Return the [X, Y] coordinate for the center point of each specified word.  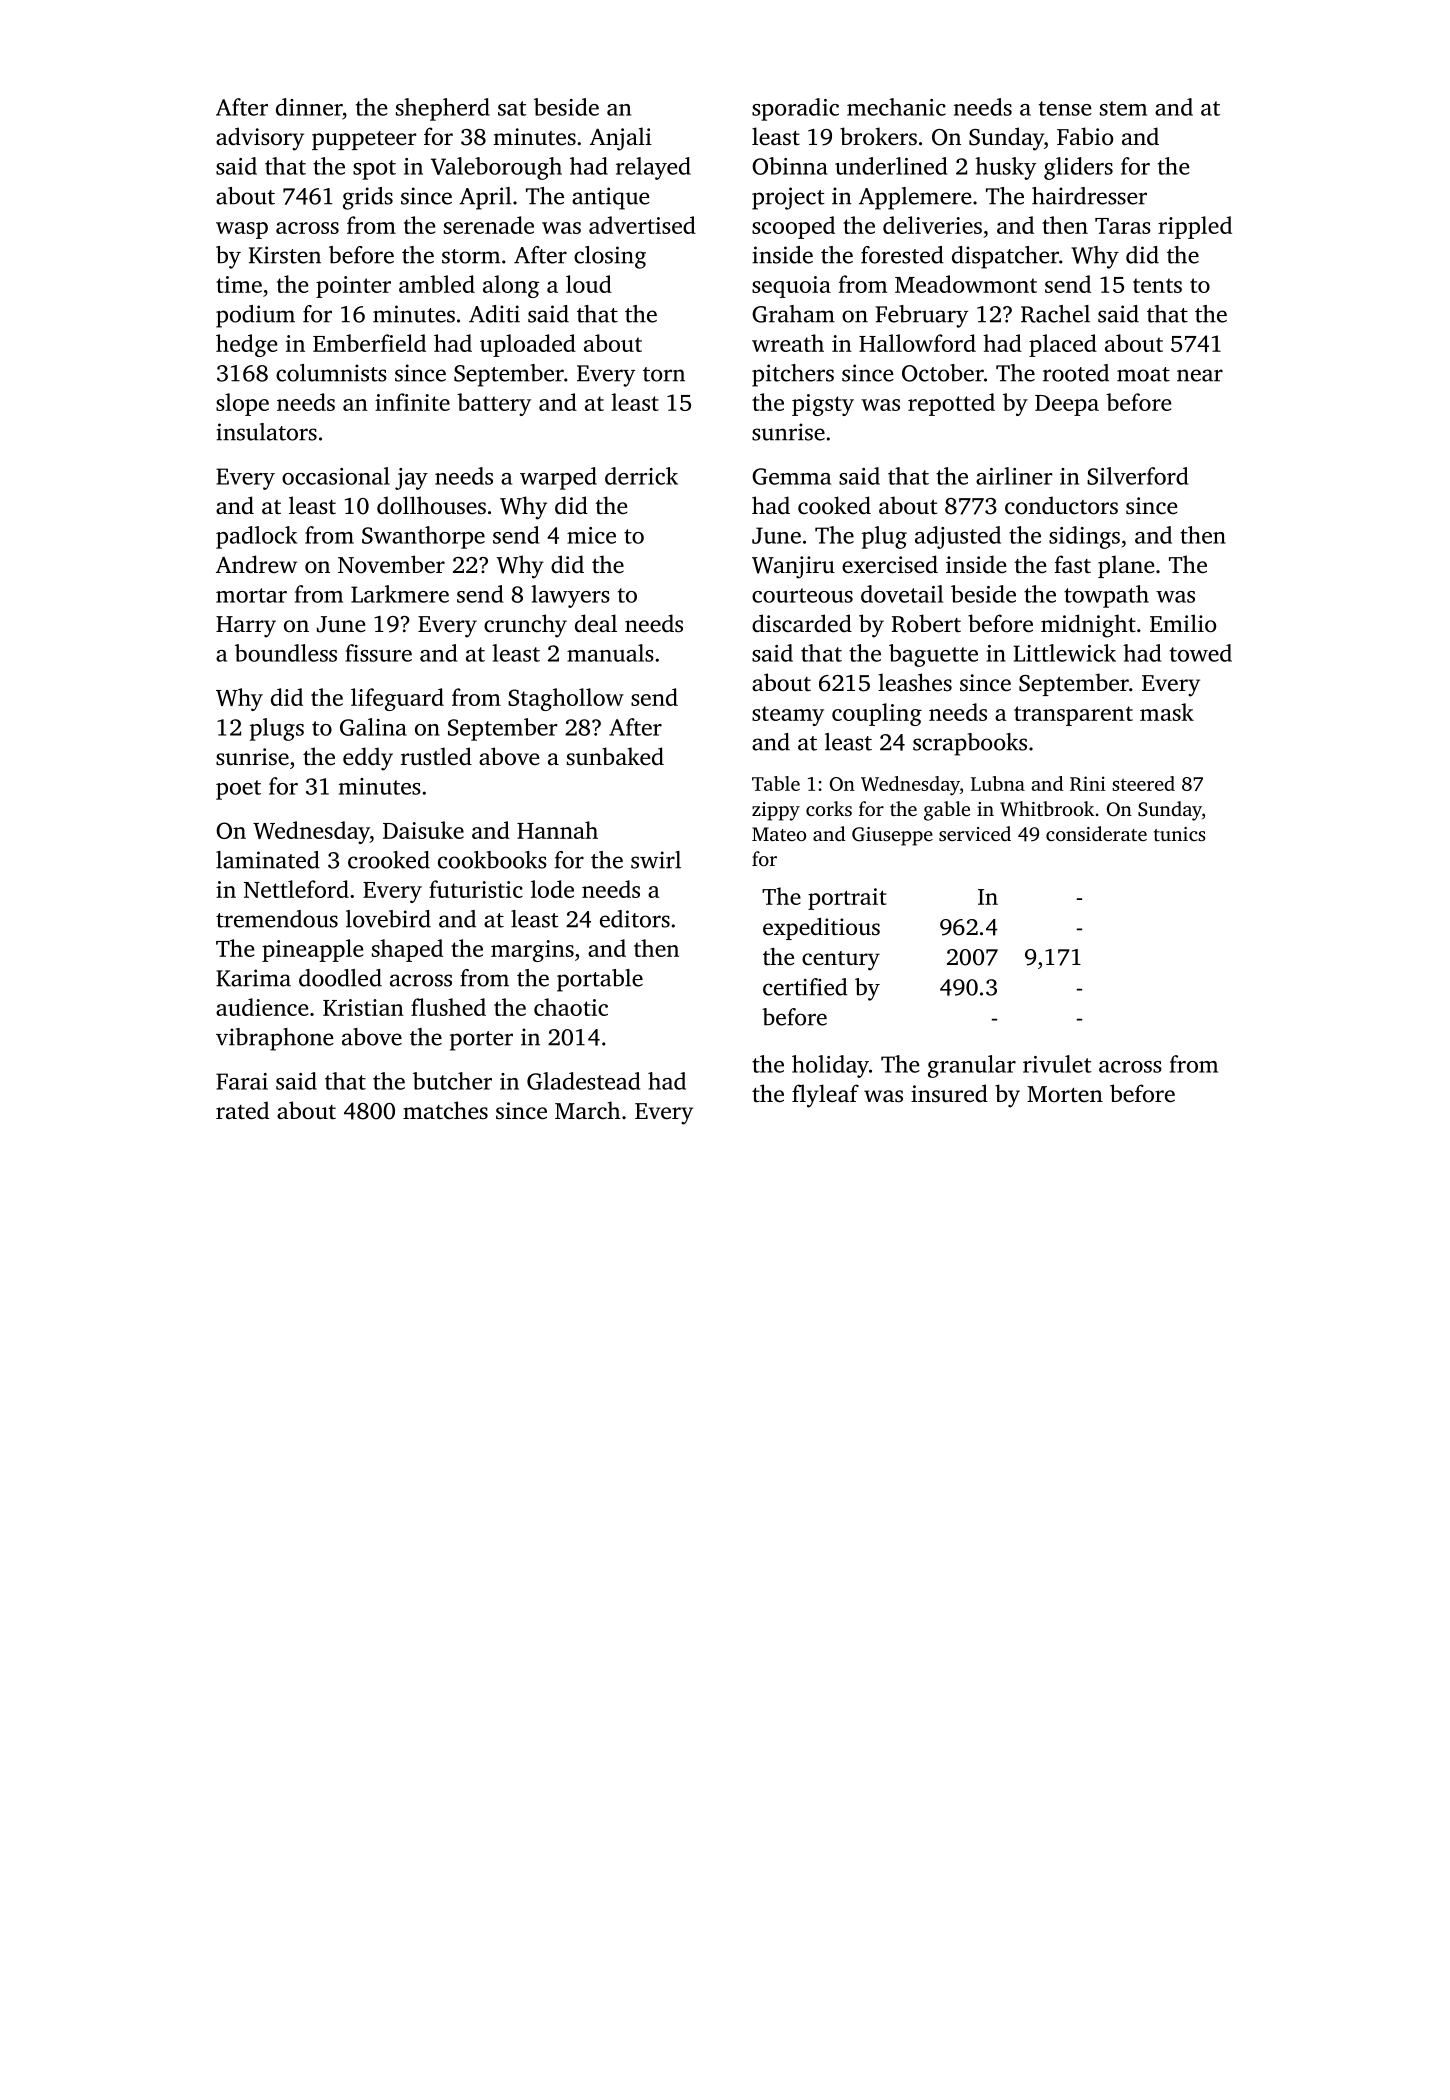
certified [805, 987]
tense [1065, 108]
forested [902, 255]
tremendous [277, 919]
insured [949, 1093]
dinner [309, 107]
